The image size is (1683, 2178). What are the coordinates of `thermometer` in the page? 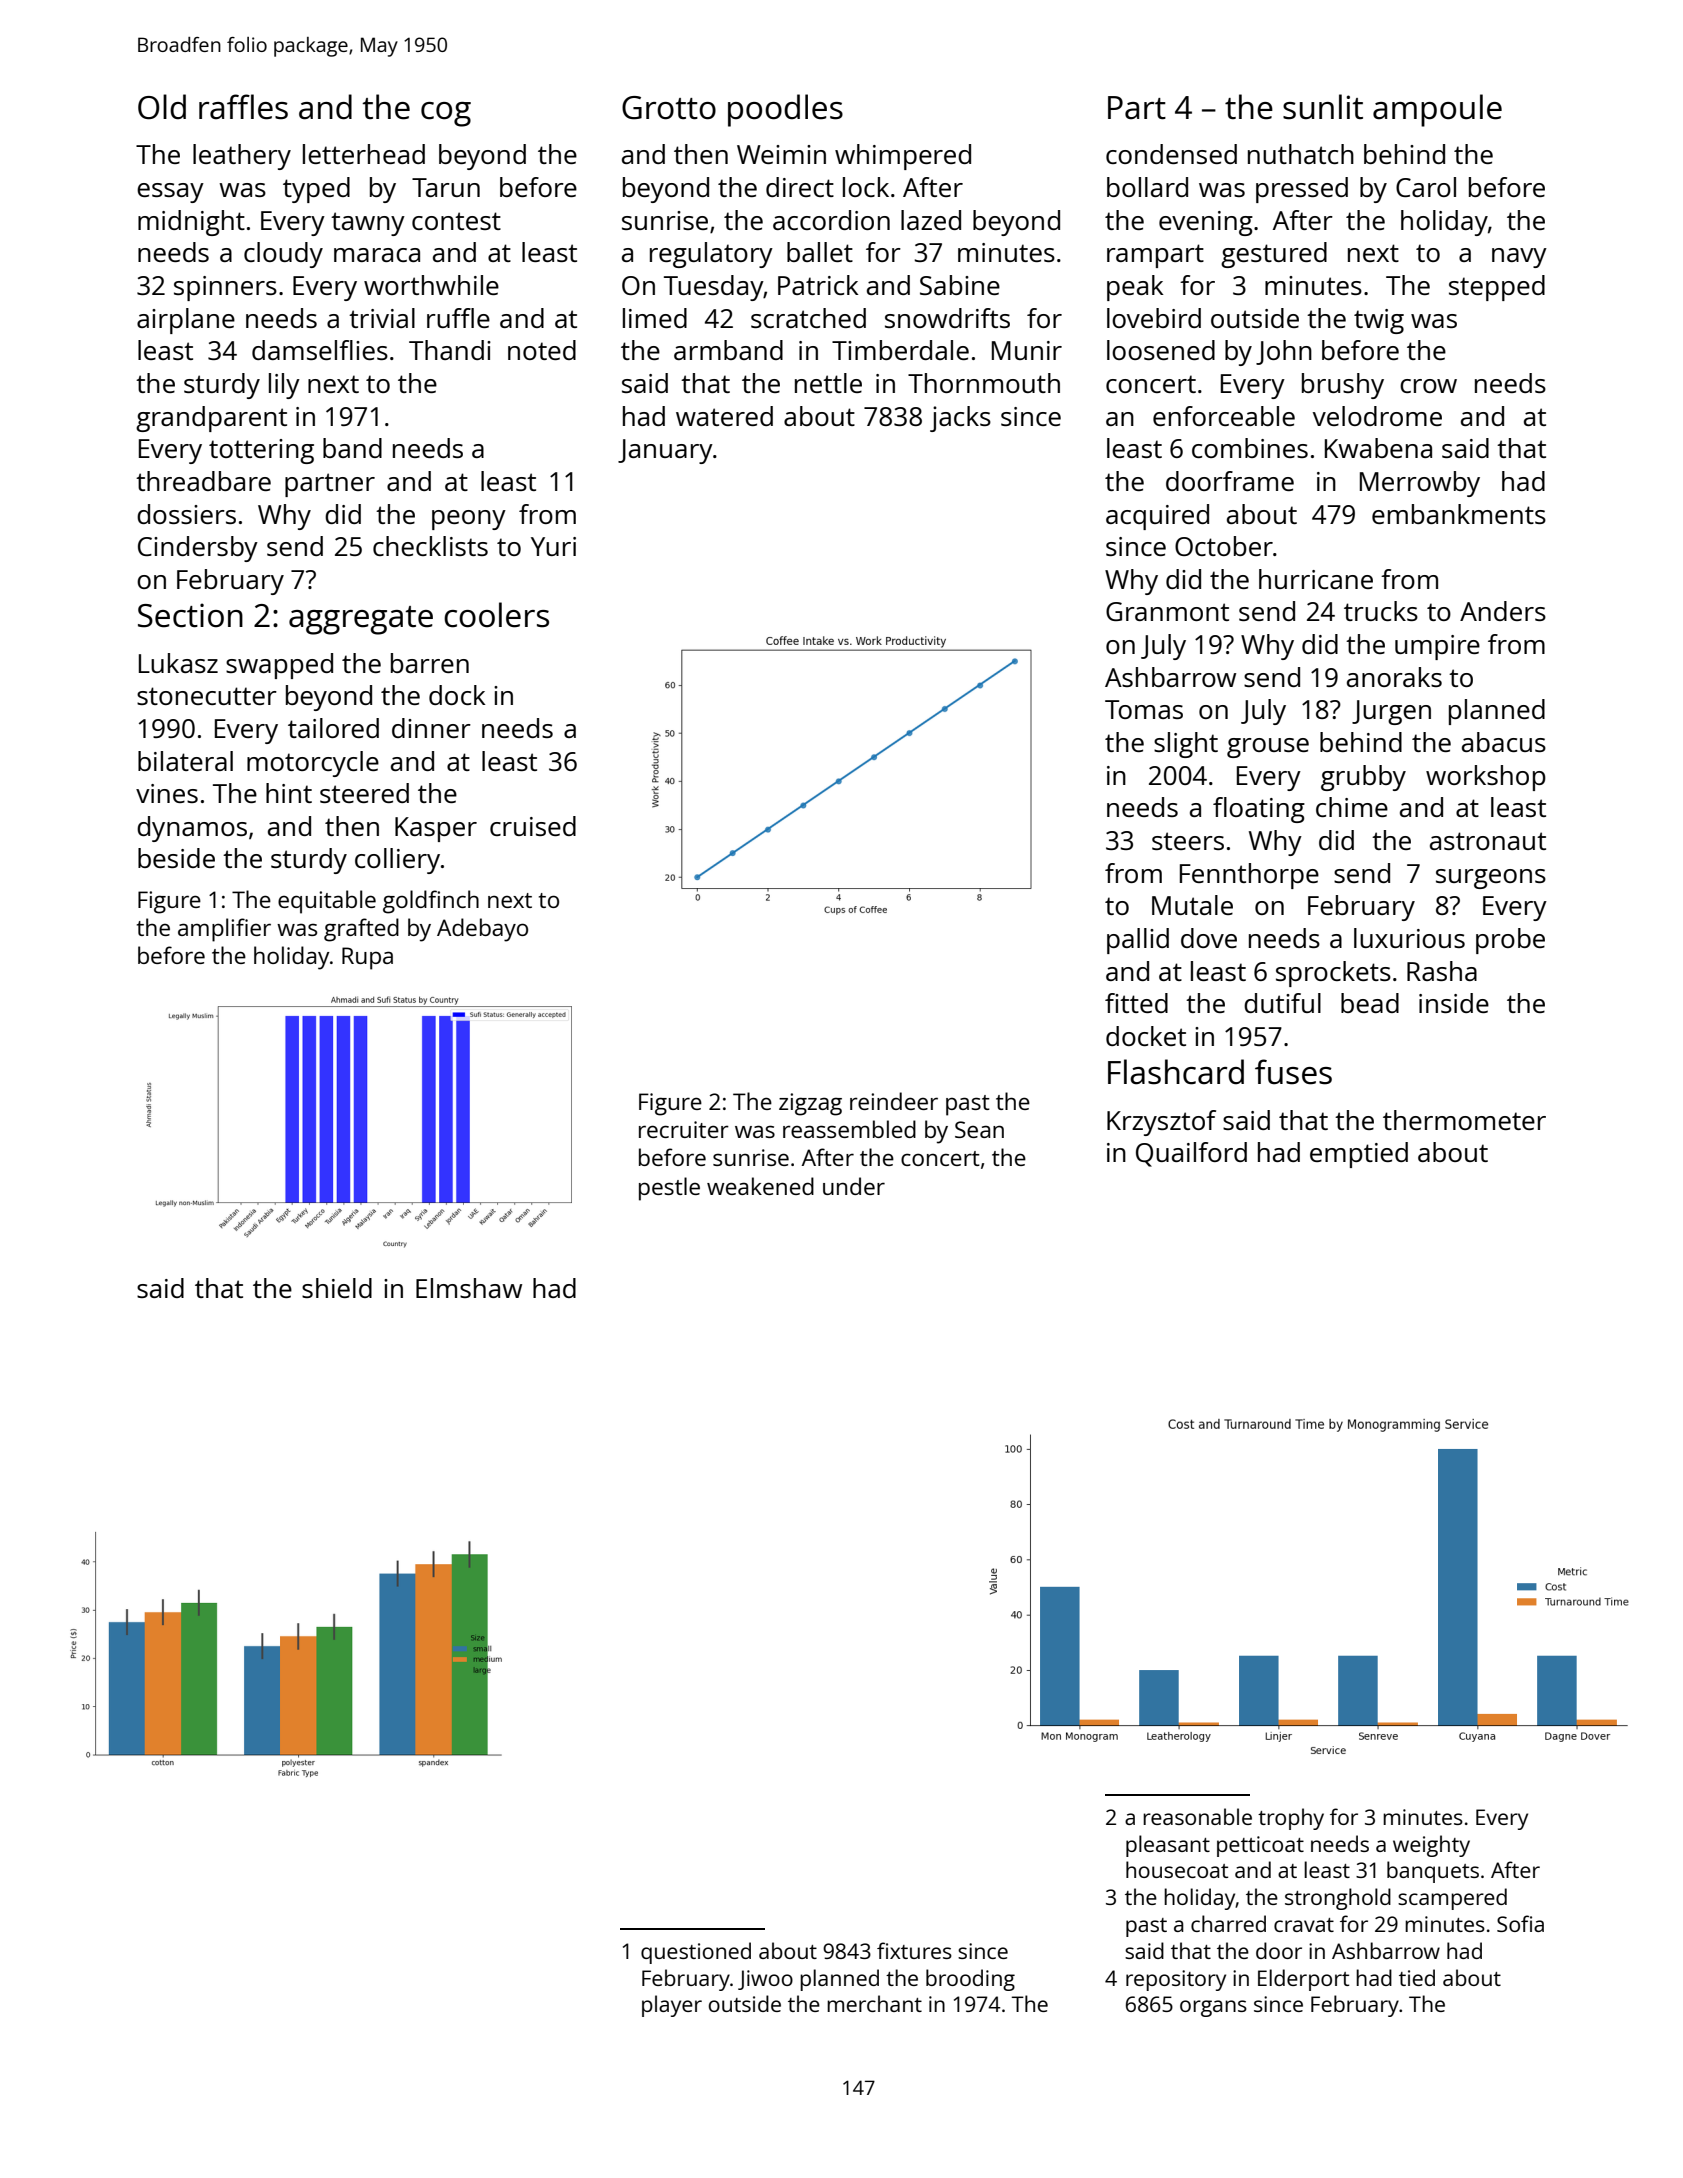 It's located at (1464, 1120).
